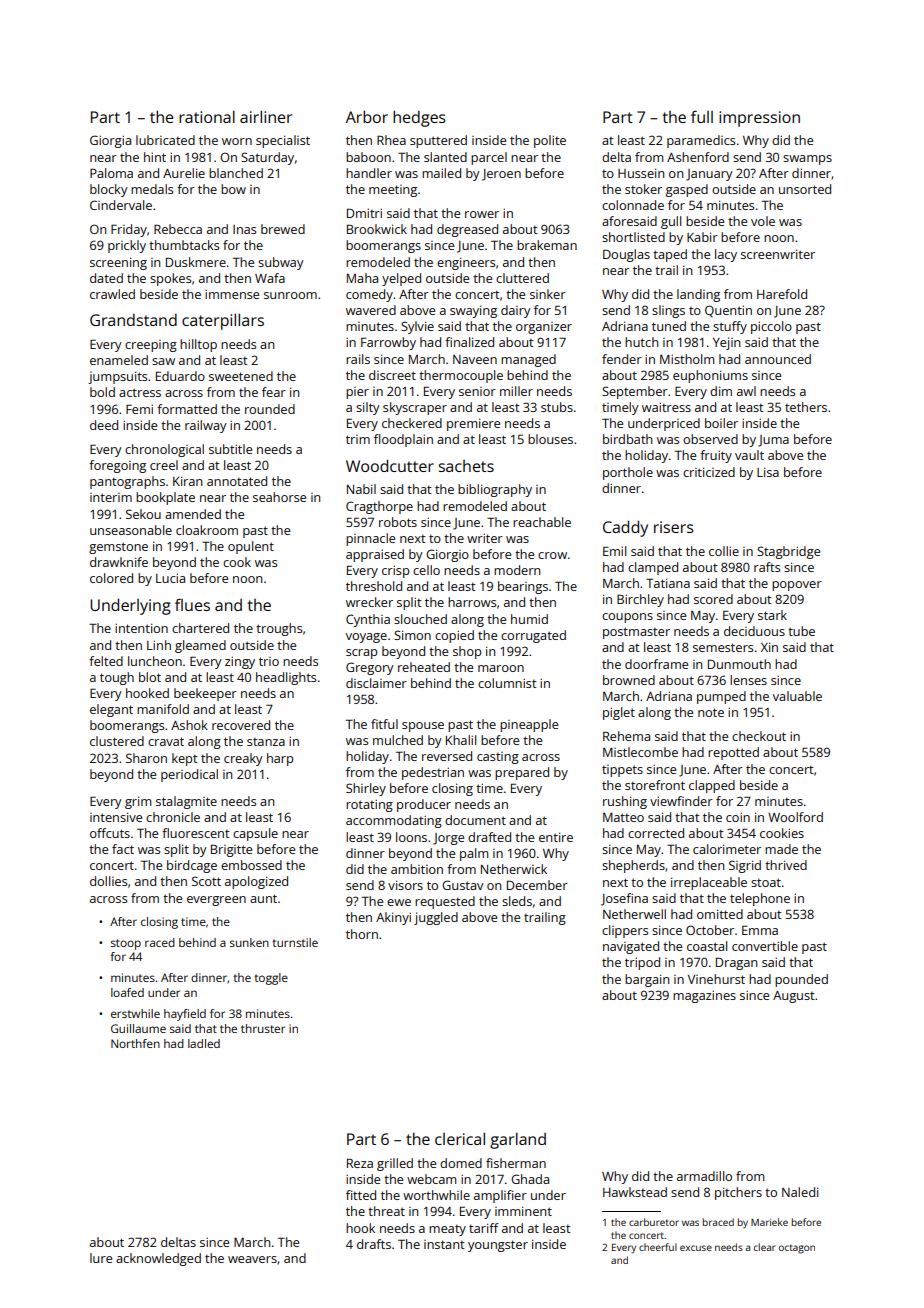 This screenshot has height=1308, width=924. Describe the element at coordinates (360, 1163) in the screenshot. I see `Reza` at that location.
